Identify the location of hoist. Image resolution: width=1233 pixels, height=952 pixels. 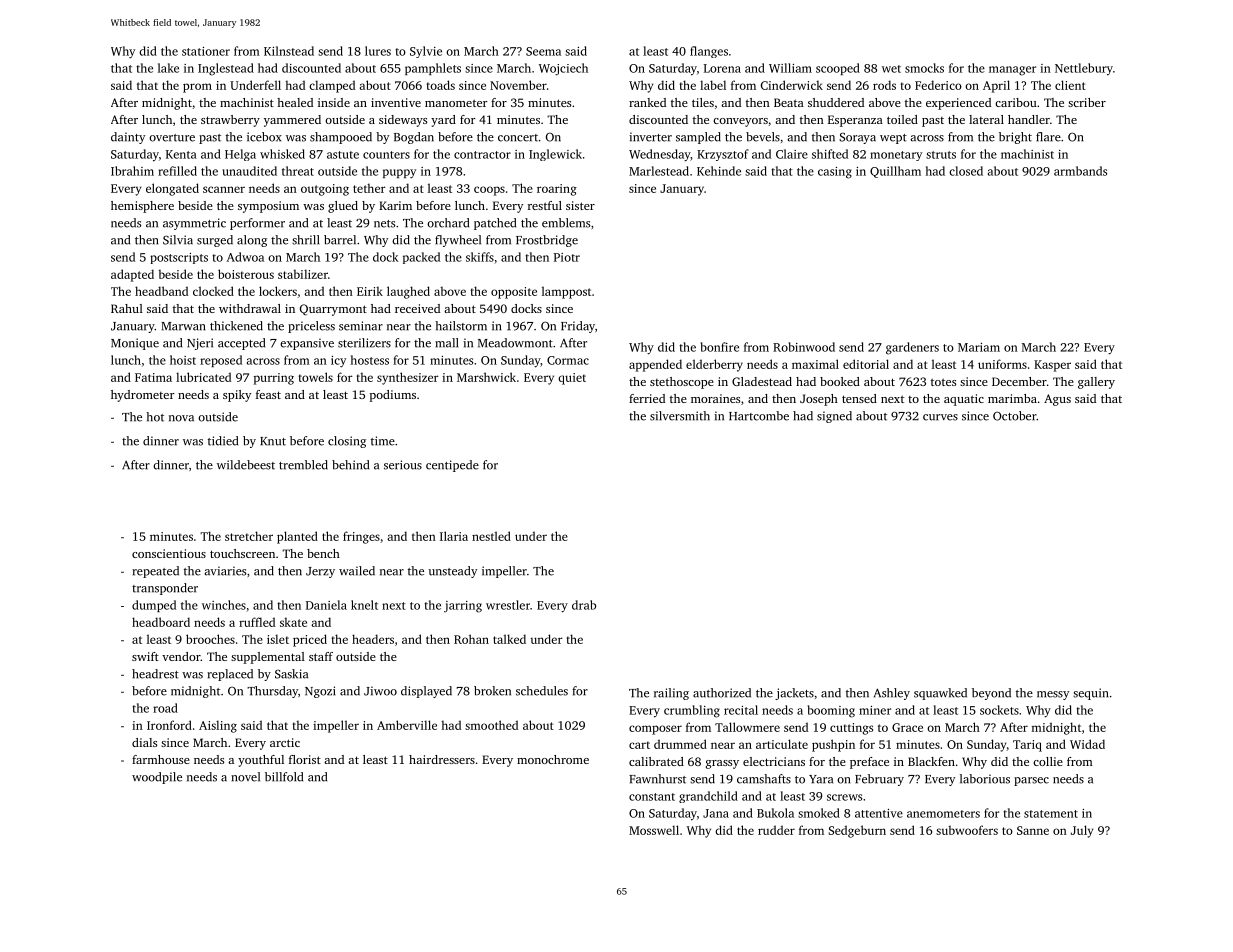
(183, 360).
